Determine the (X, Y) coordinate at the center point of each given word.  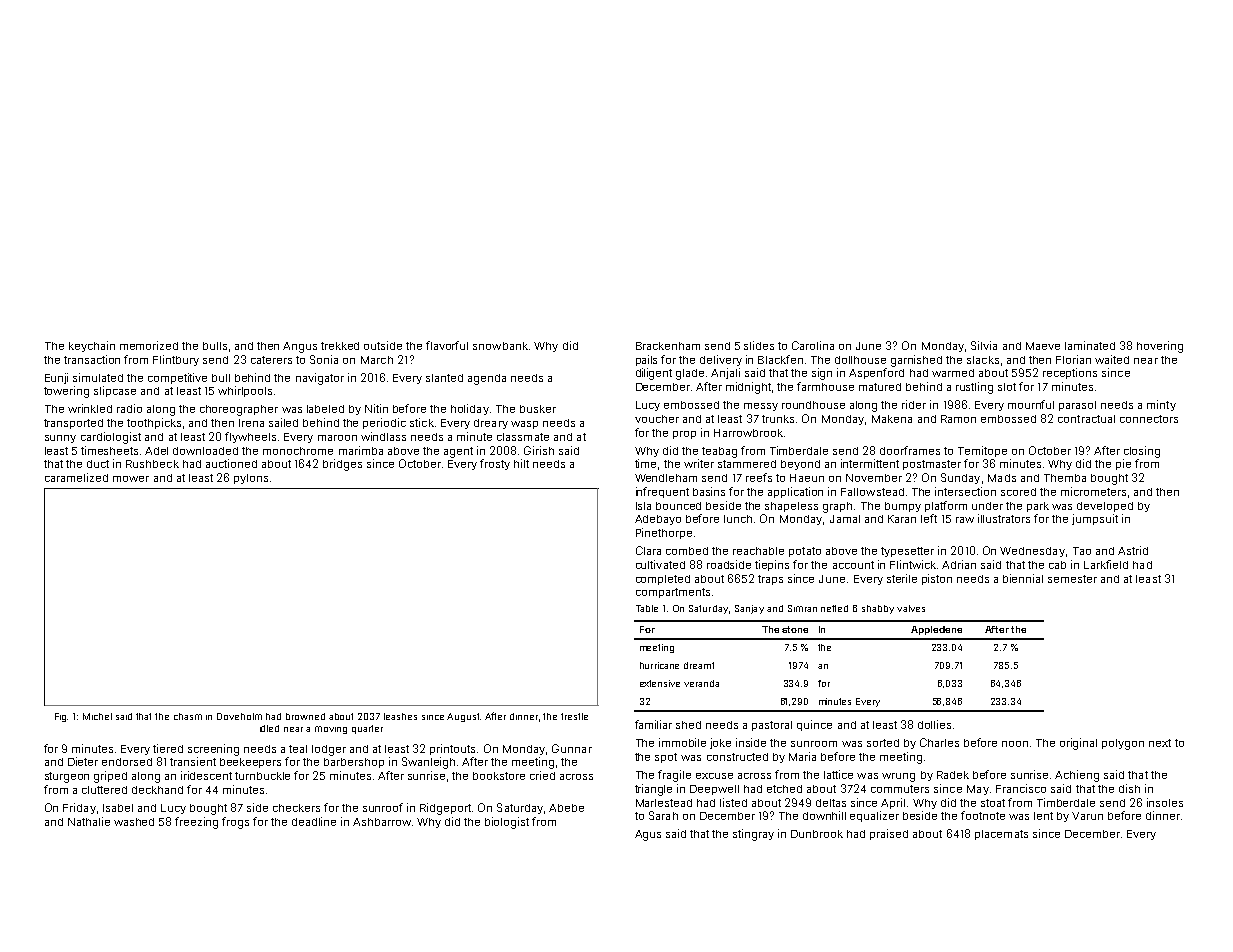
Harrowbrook (748, 433)
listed (733, 802)
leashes (400, 716)
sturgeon (67, 777)
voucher (657, 419)
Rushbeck (152, 464)
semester (1072, 579)
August (464, 717)
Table (647, 608)
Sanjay (749, 609)
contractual (1086, 419)
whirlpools (245, 391)
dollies (934, 724)
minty (1161, 405)
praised (889, 834)
